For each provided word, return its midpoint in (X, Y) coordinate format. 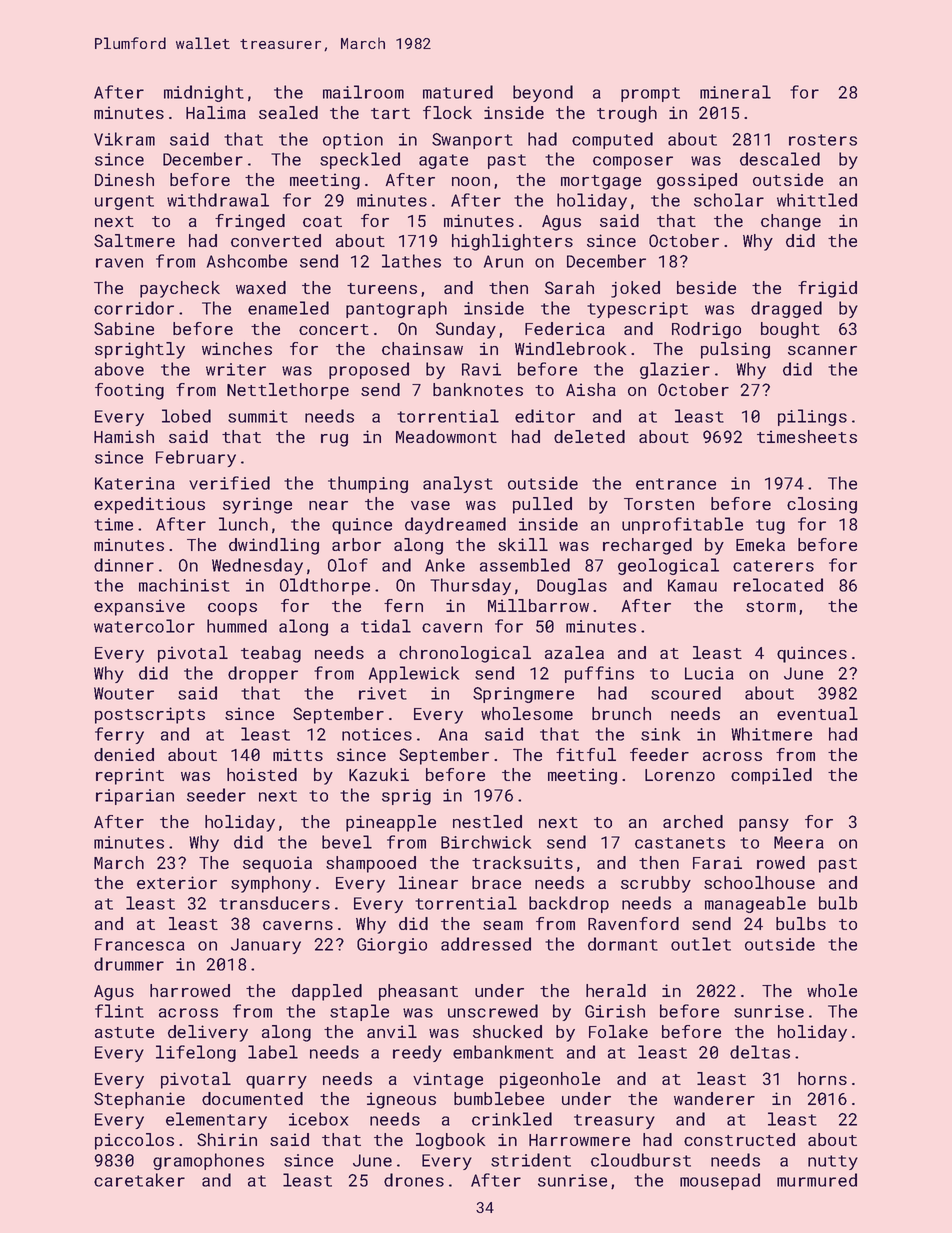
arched (693, 821)
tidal (386, 626)
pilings (812, 417)
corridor (134, 308)
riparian (135, 797)
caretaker (139, 1180)
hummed (237, 626)
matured (458, 92)
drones (414, 1180)
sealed (288, 112)
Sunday (466, 330)
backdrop (569, 904)
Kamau (692, 585)
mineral (735, 92)
